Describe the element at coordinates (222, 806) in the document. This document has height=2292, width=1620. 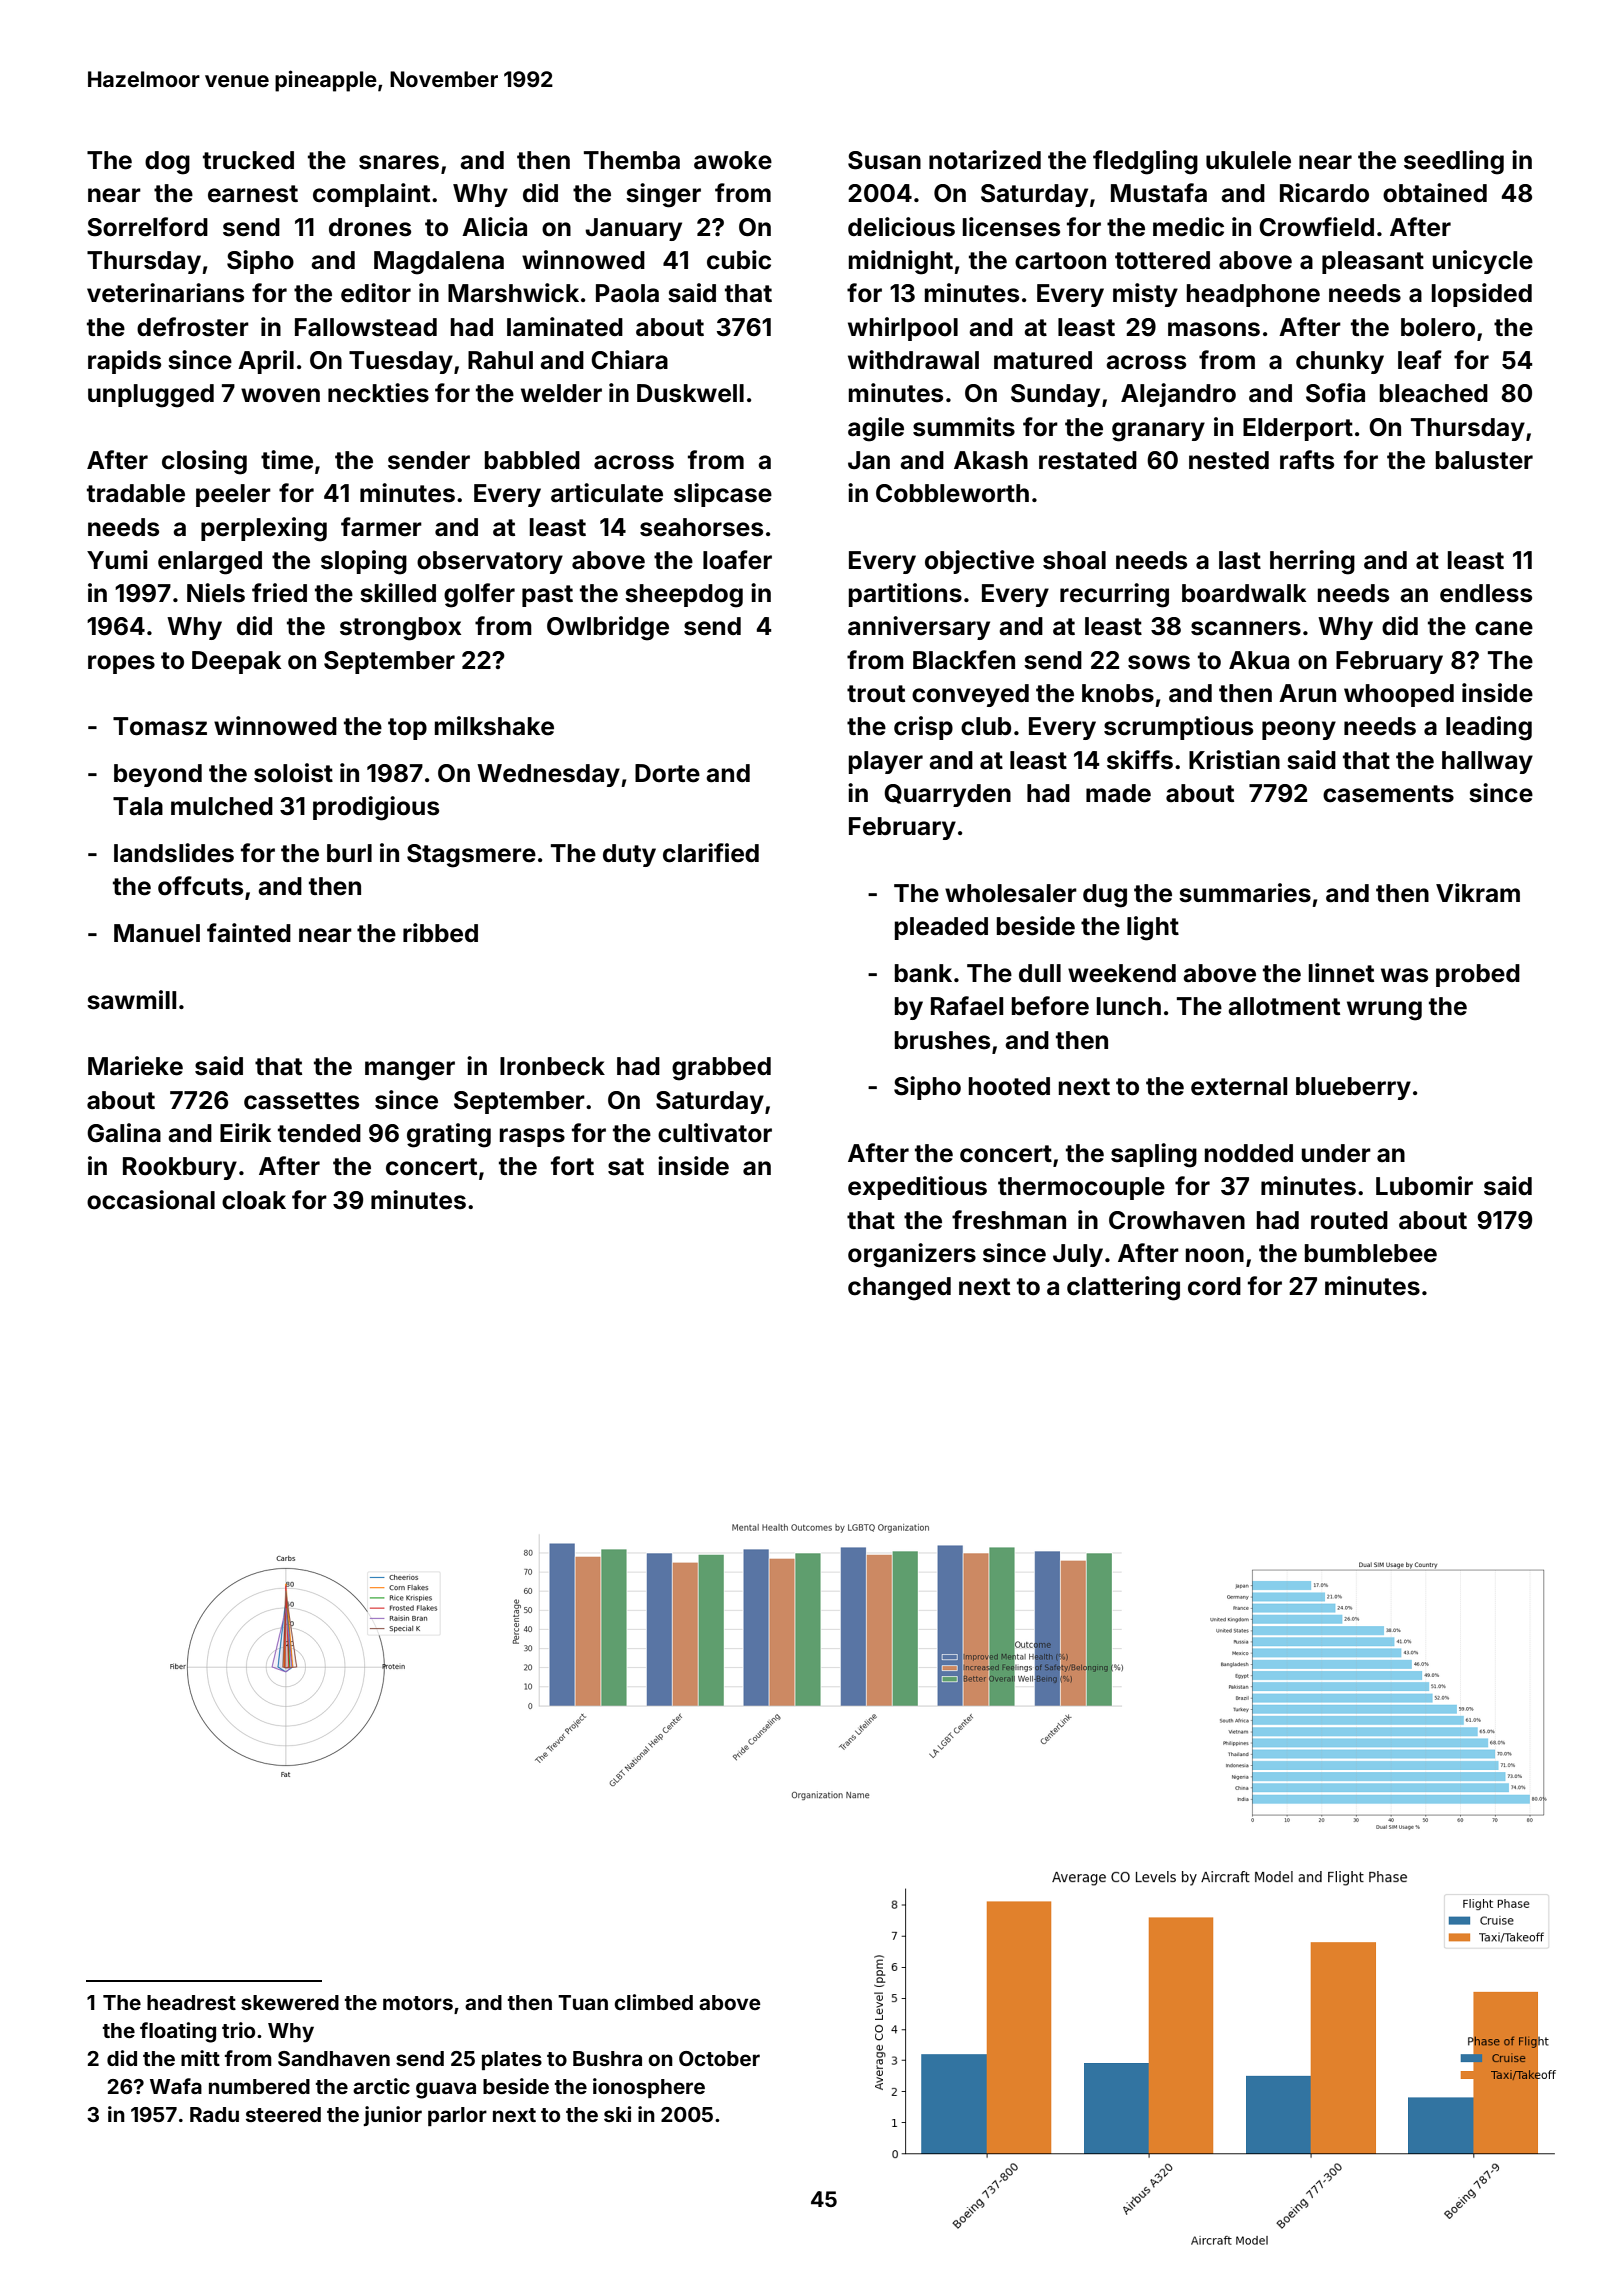
I see `mulched` at that location.
